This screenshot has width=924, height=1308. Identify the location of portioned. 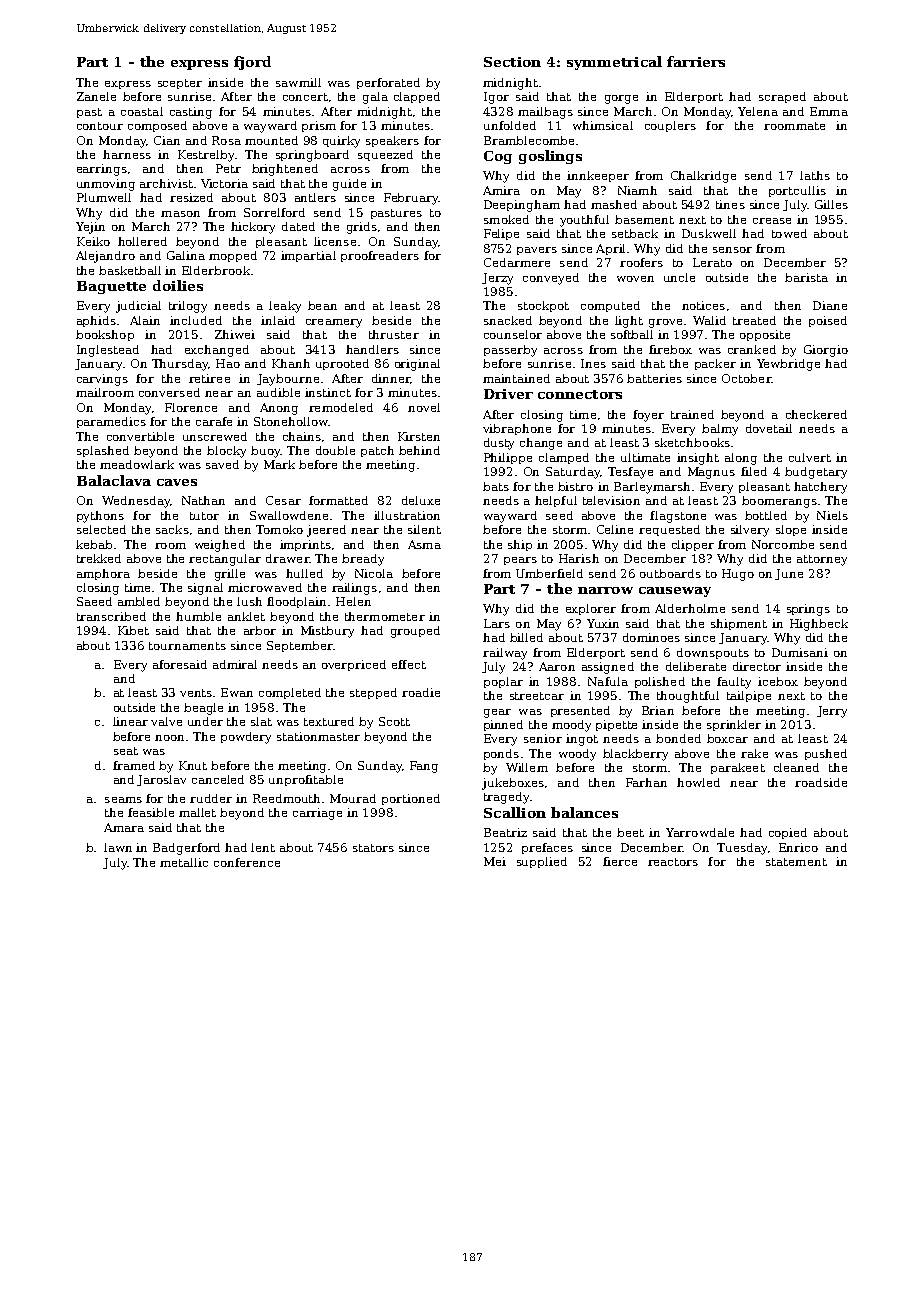
(411, 799).
